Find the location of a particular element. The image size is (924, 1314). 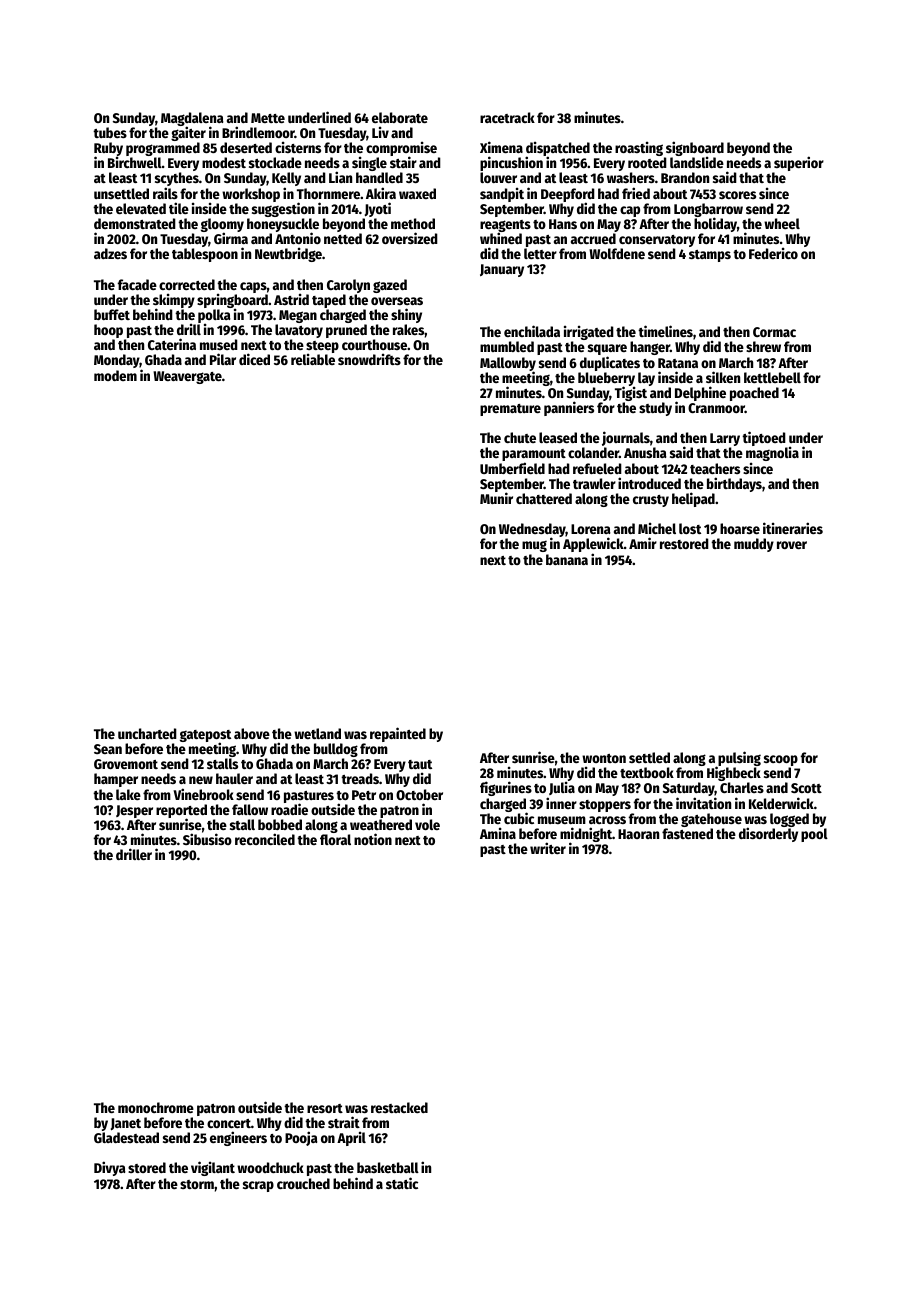

scrap is located at coordinates (258, 1186).
